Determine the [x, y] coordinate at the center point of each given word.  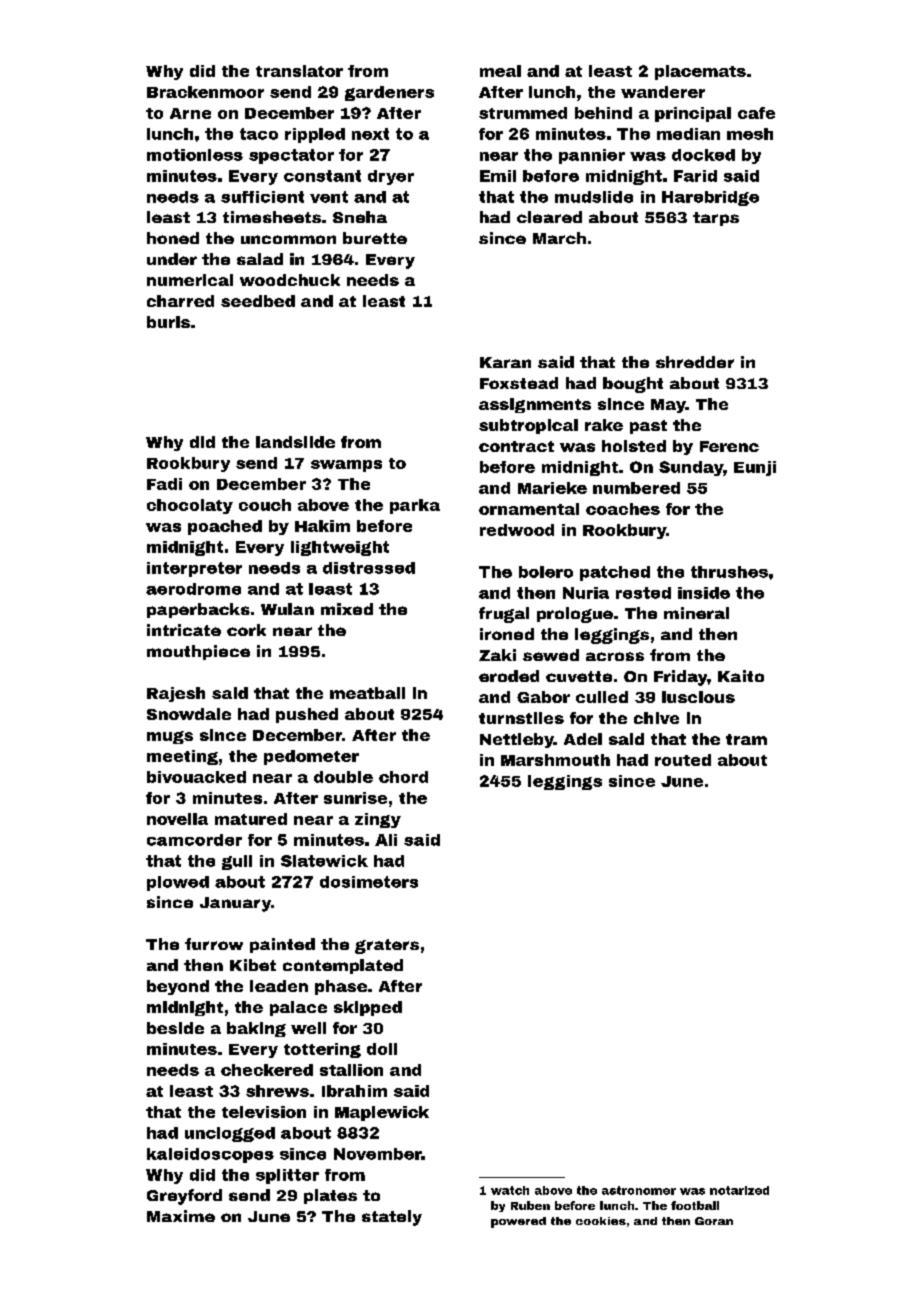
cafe [756, 113]
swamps [346, 466]
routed [683, 760]
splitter [287, 1176]
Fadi [164, 484]
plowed [178, 883]
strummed [523, 113]
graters [387, 946]
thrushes [729, 572]
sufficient [262, 197]
